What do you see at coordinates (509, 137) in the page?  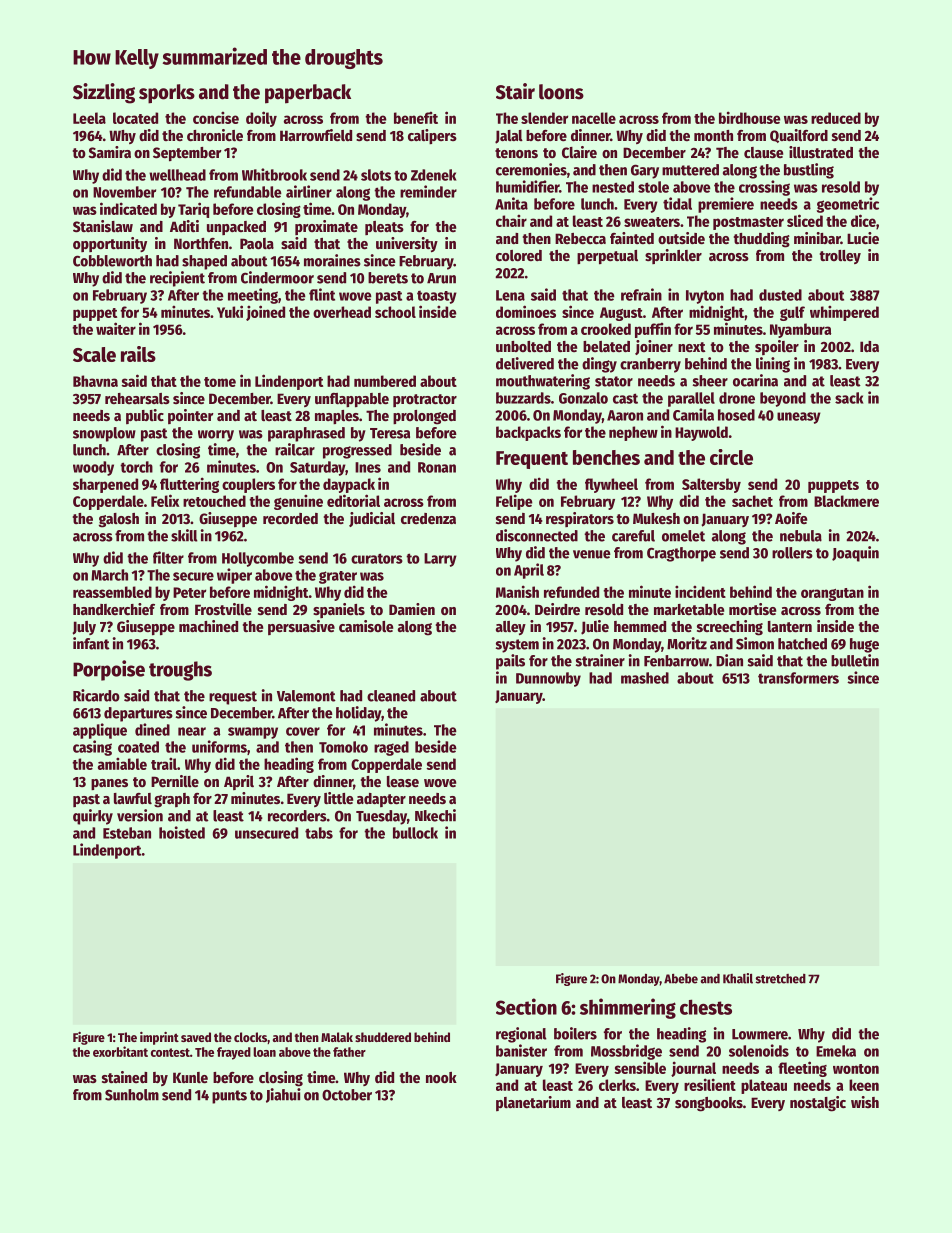 I see `Jalal` at bounding box center [509, 137].
